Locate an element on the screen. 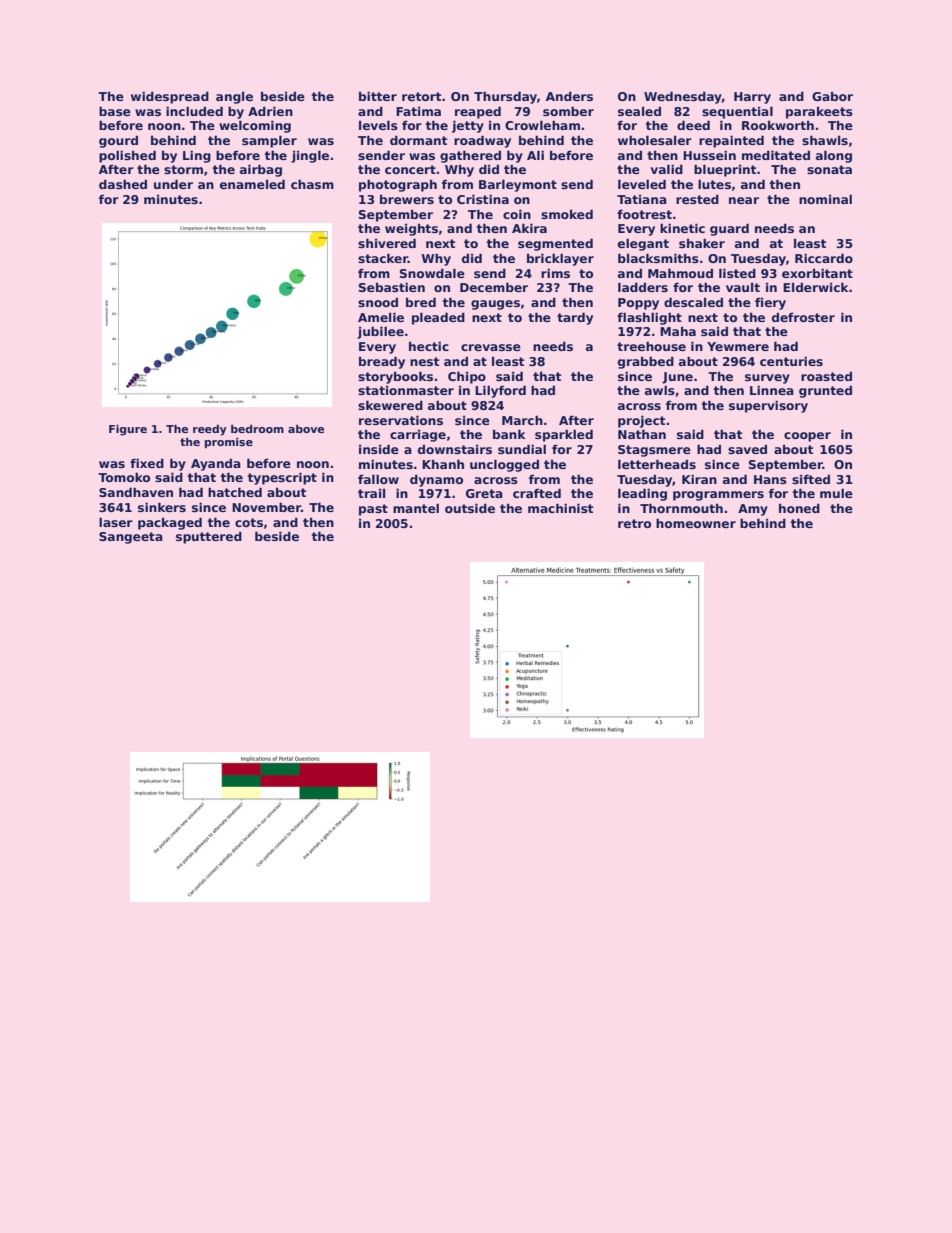 The height and width of the screenshot is (1233, 952). angle is located at coordinates (234, 98).
